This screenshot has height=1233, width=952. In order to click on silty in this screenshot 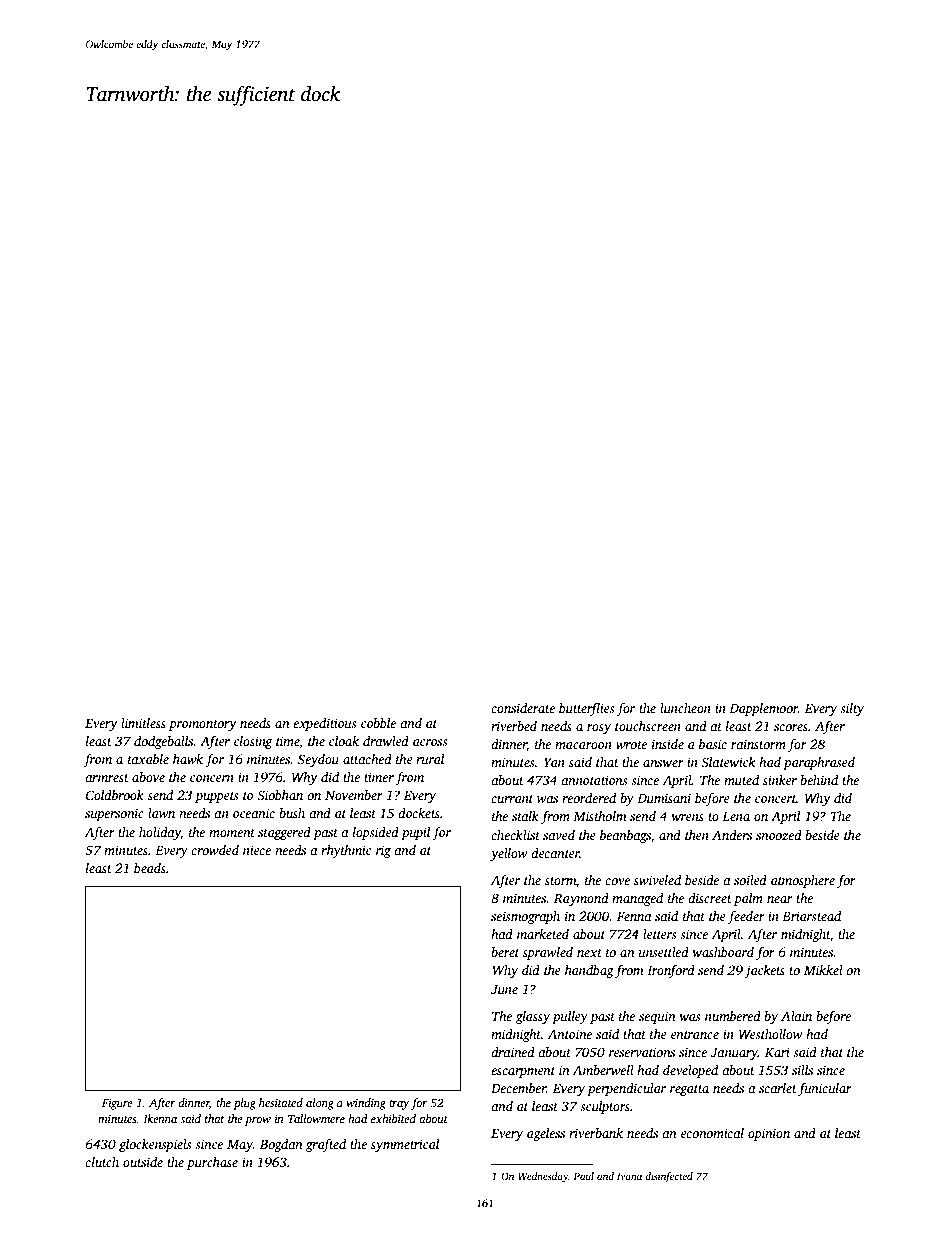, I will do `click(852, 709)`.
